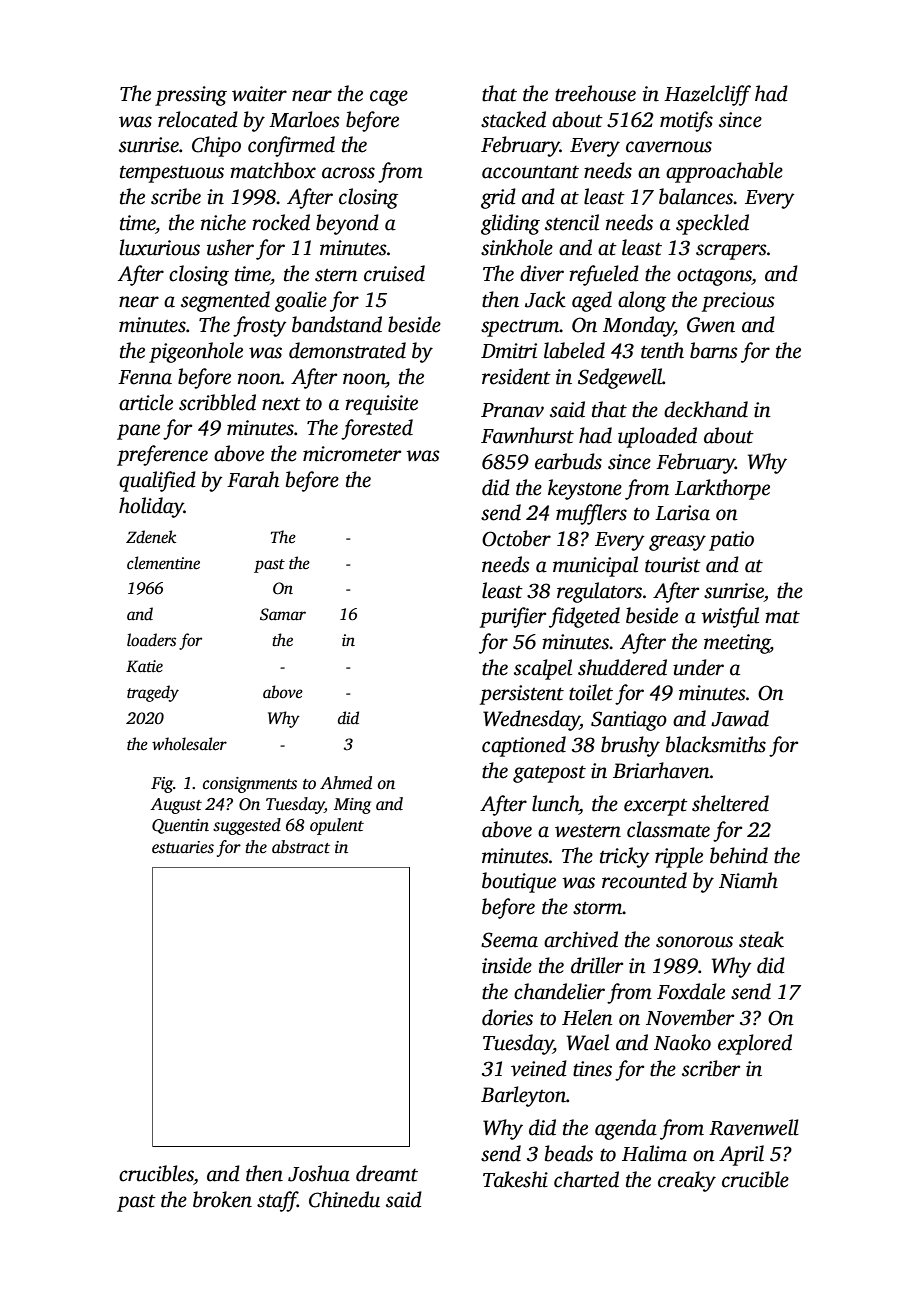  What do you see at coordinates (574, 350) in the screenshot?
I see `labeled` at bounding box center [574, 350].
